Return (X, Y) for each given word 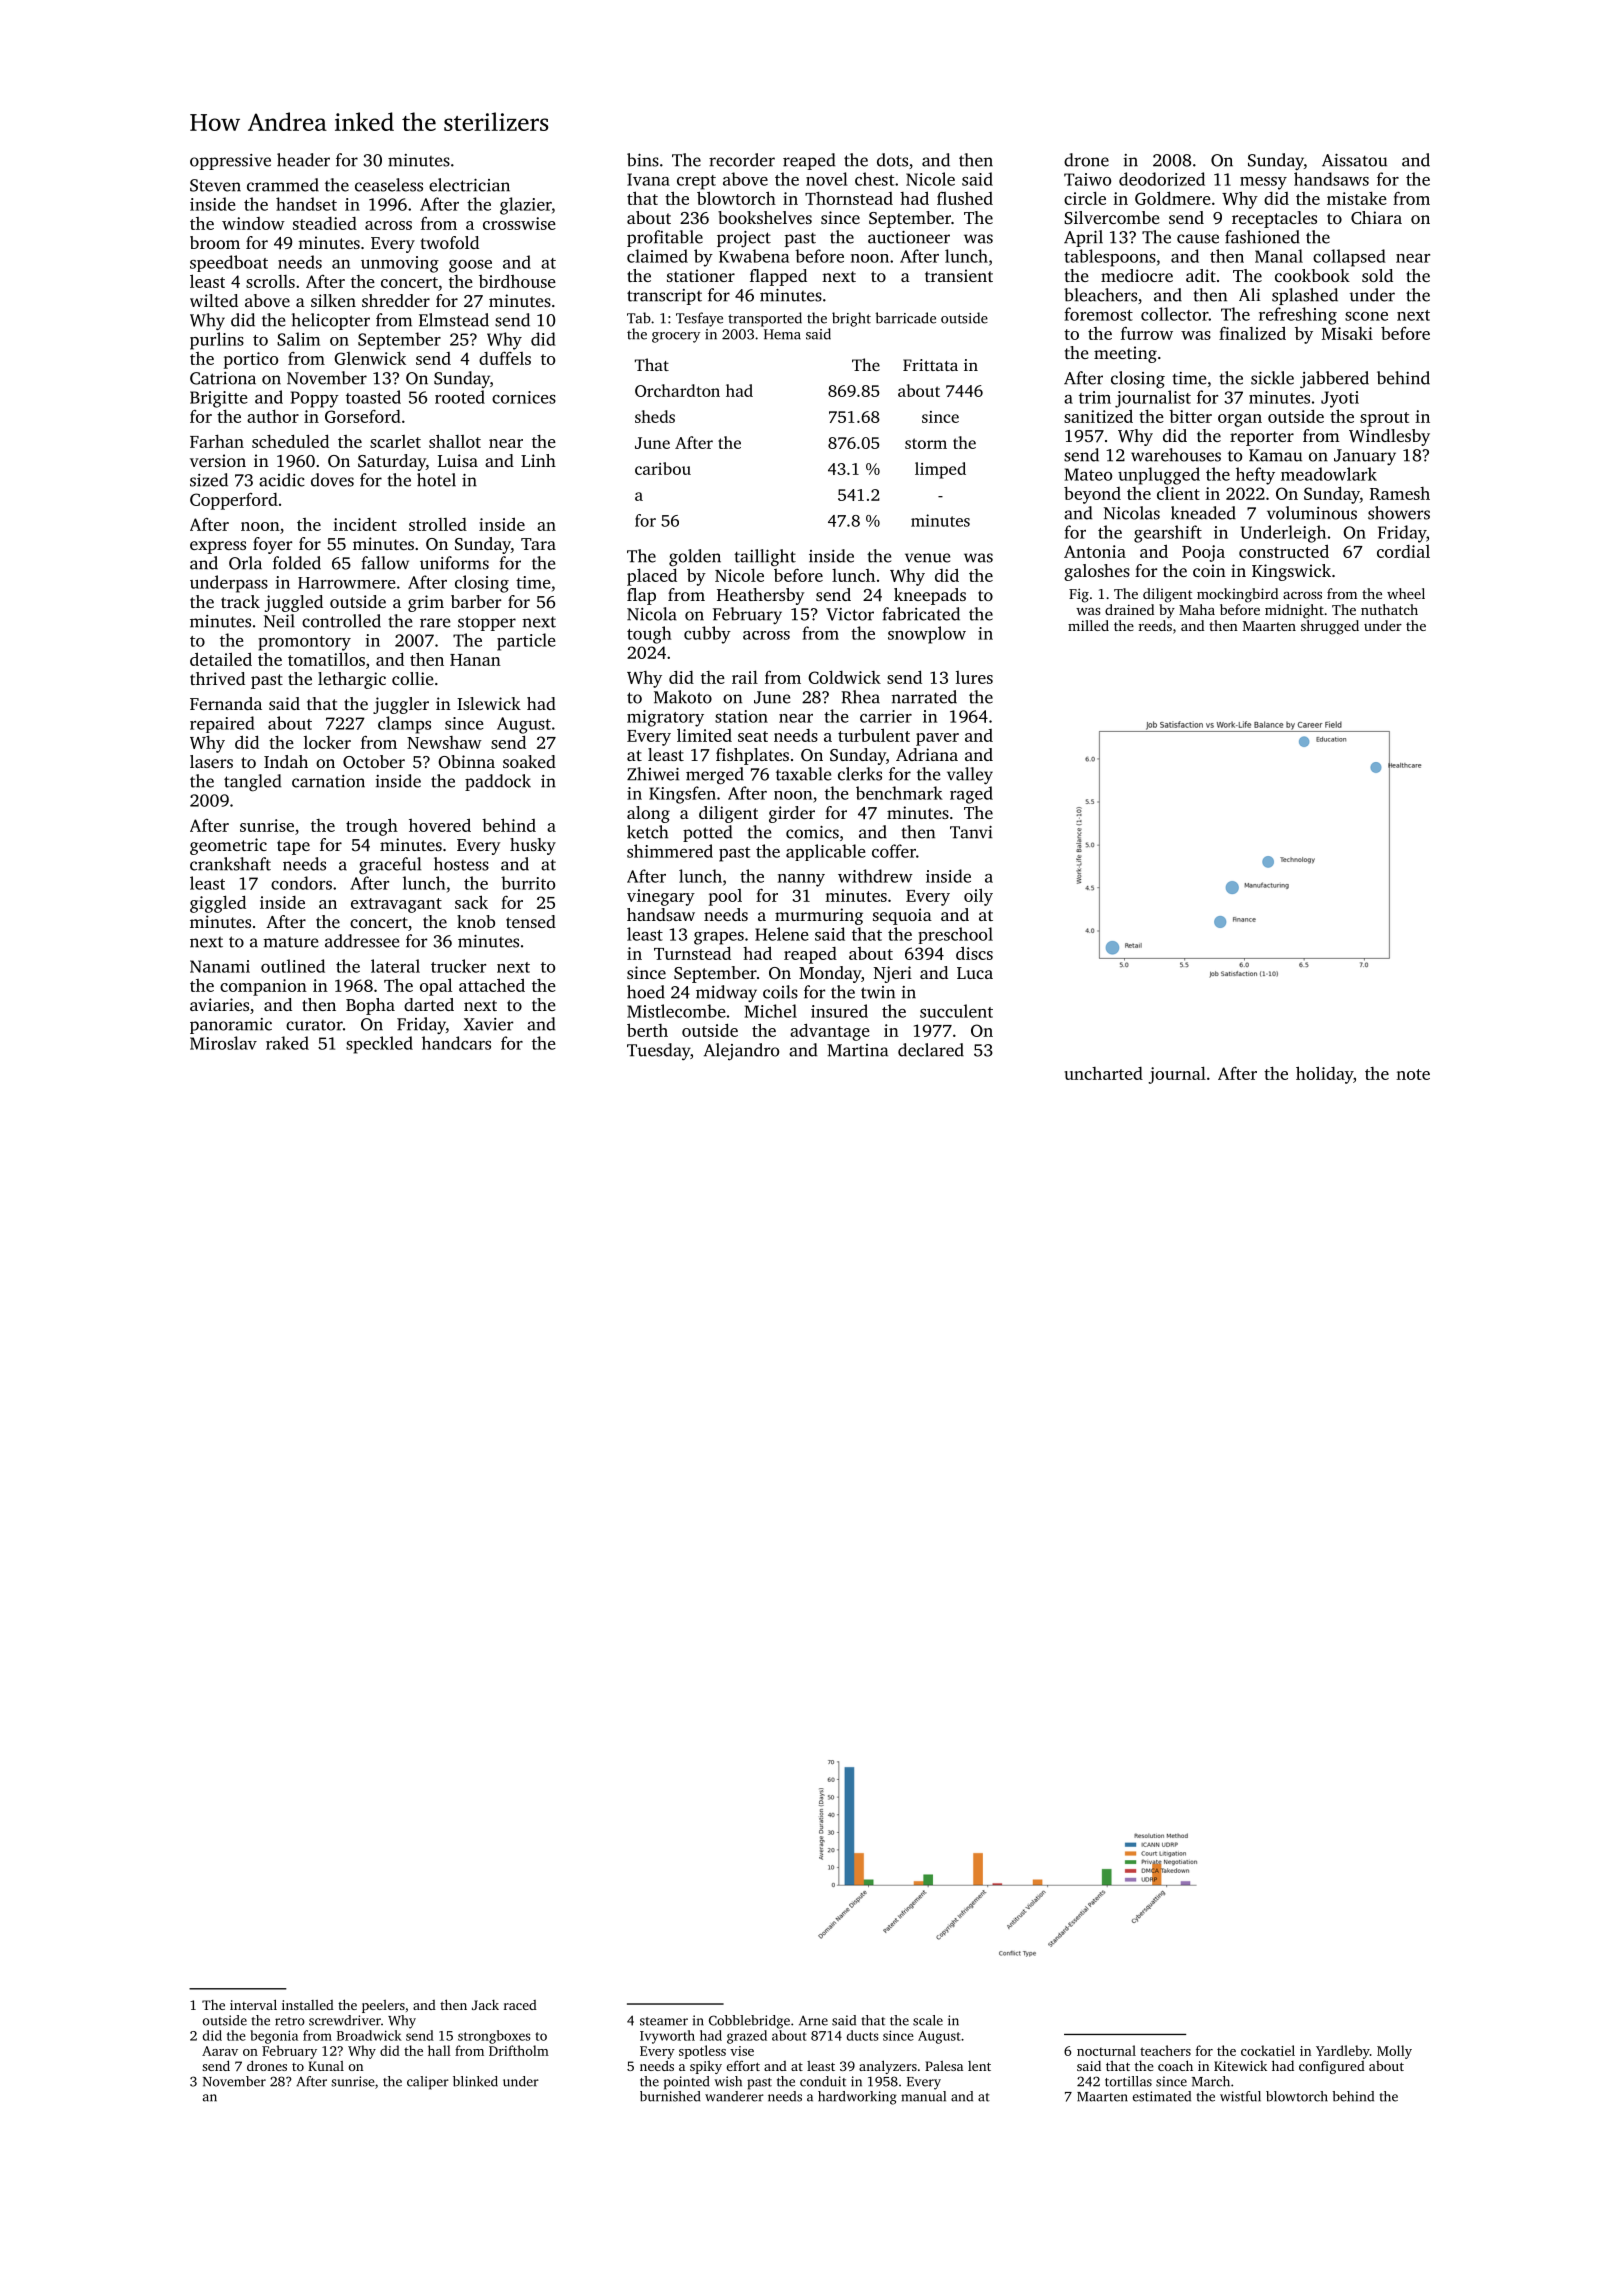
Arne (813, 2020)
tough (649, 635)
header (303, 160)
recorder (742, 160)
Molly (1394, 2052)
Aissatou (1354, 160)
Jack (485, 2005)
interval (253, 2004)
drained (1129, 609)
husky (533, 846)
